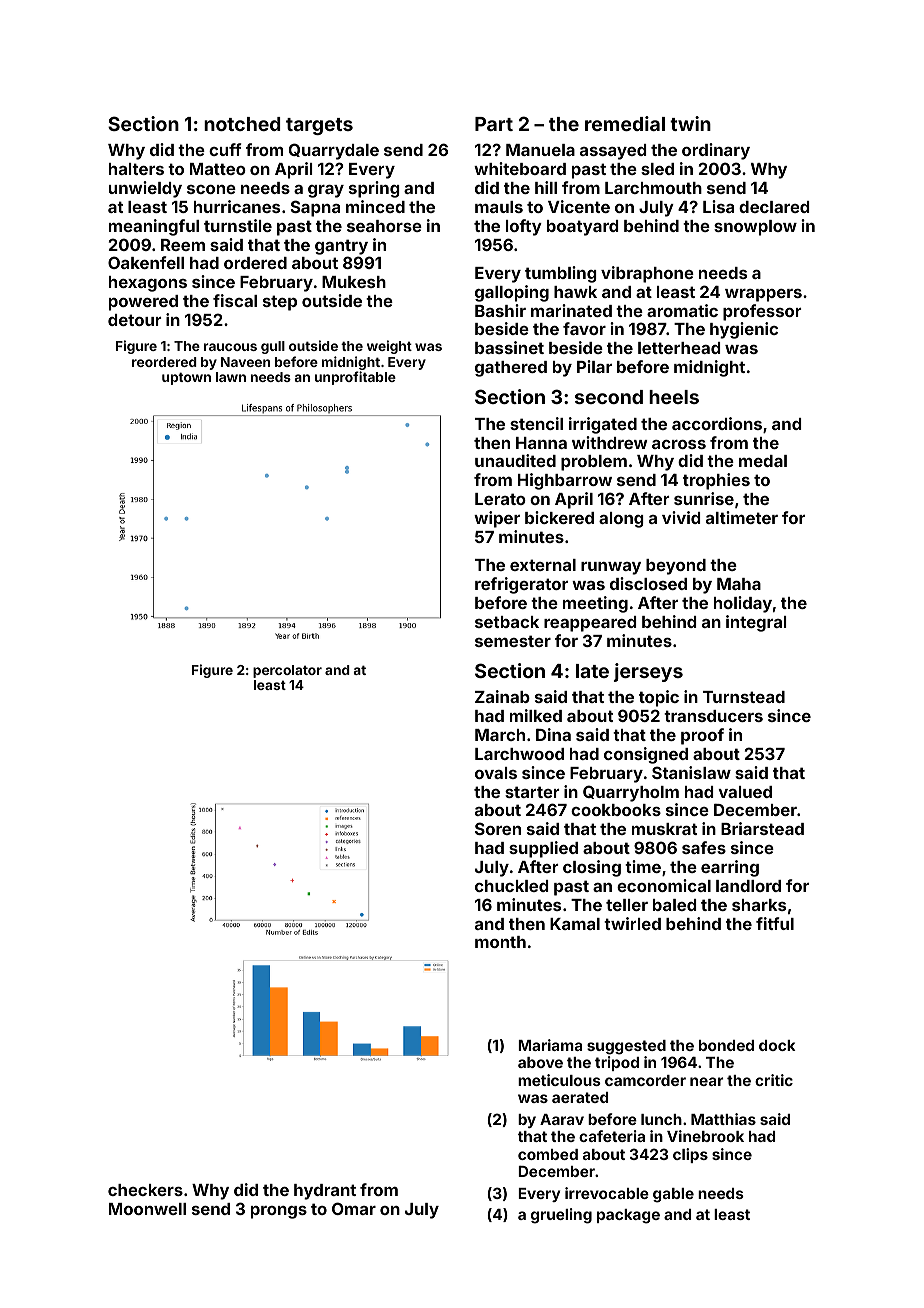 The width and height of the screenshot is (924, 1308). Describe the element at coordinates (389, 347) in the screenshot. I see `weight` at that location.
